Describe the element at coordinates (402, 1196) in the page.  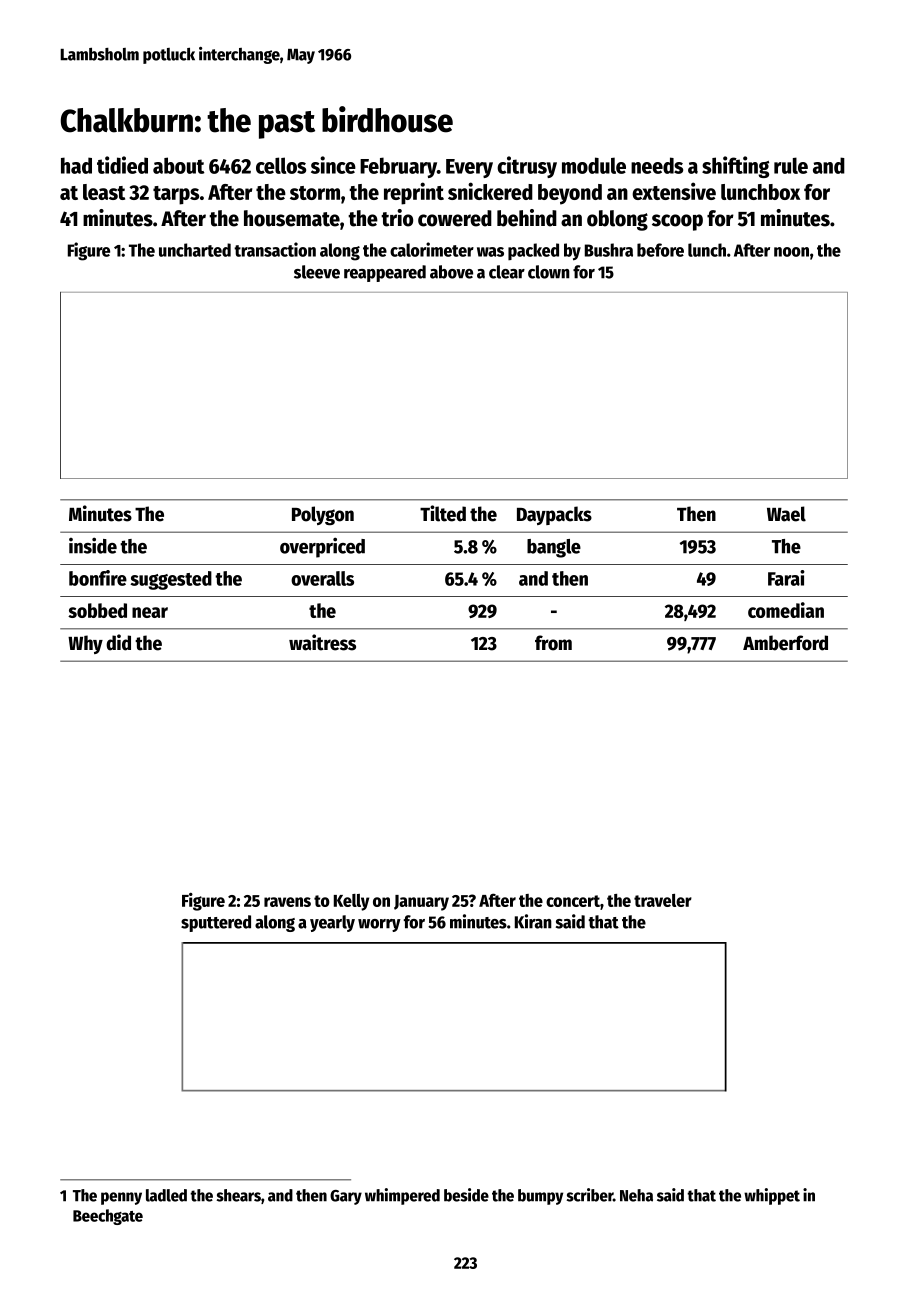
I see `whimpered` at that location.
